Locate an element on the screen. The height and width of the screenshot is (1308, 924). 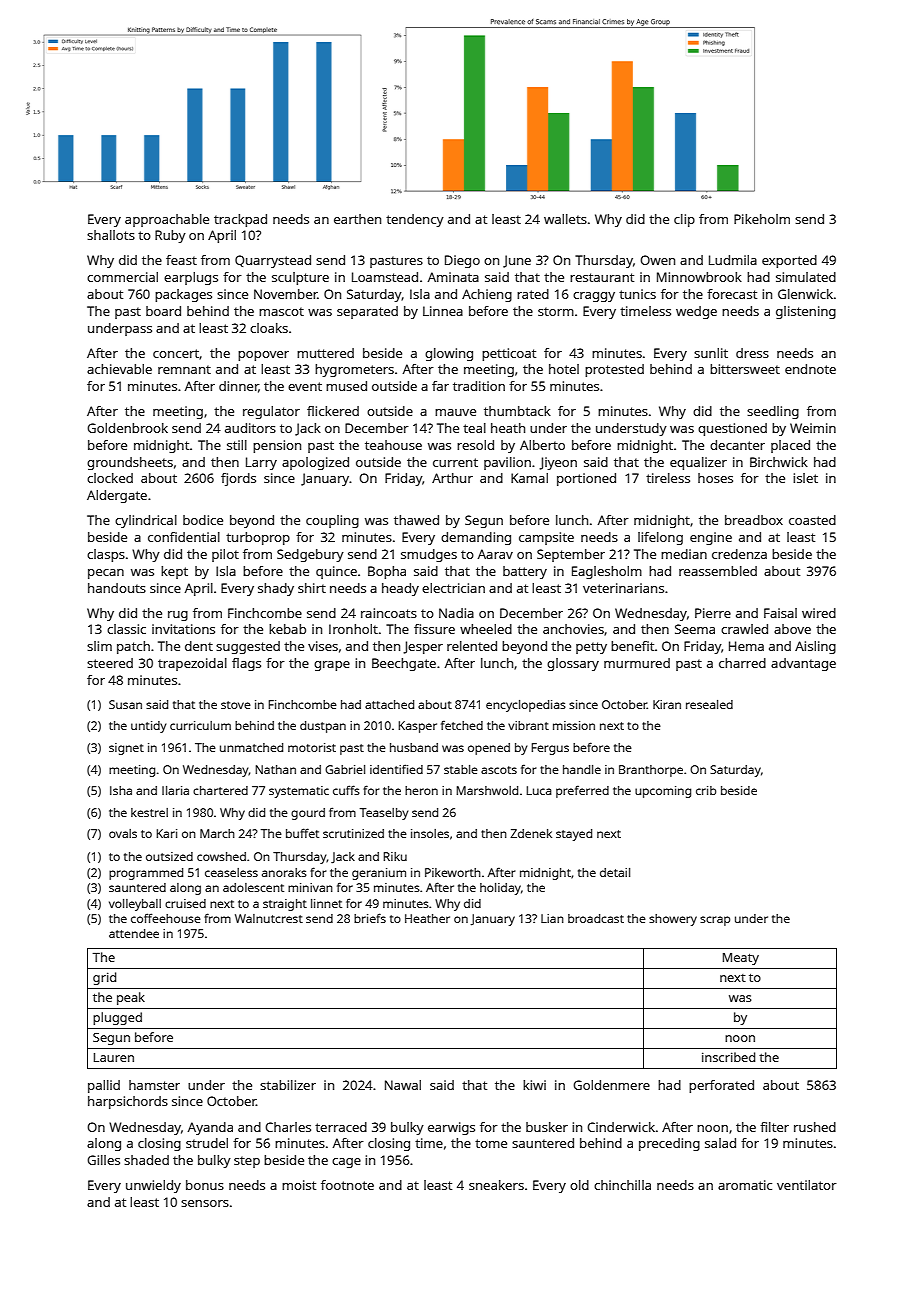
heron is located at coordinates (421, 790).
